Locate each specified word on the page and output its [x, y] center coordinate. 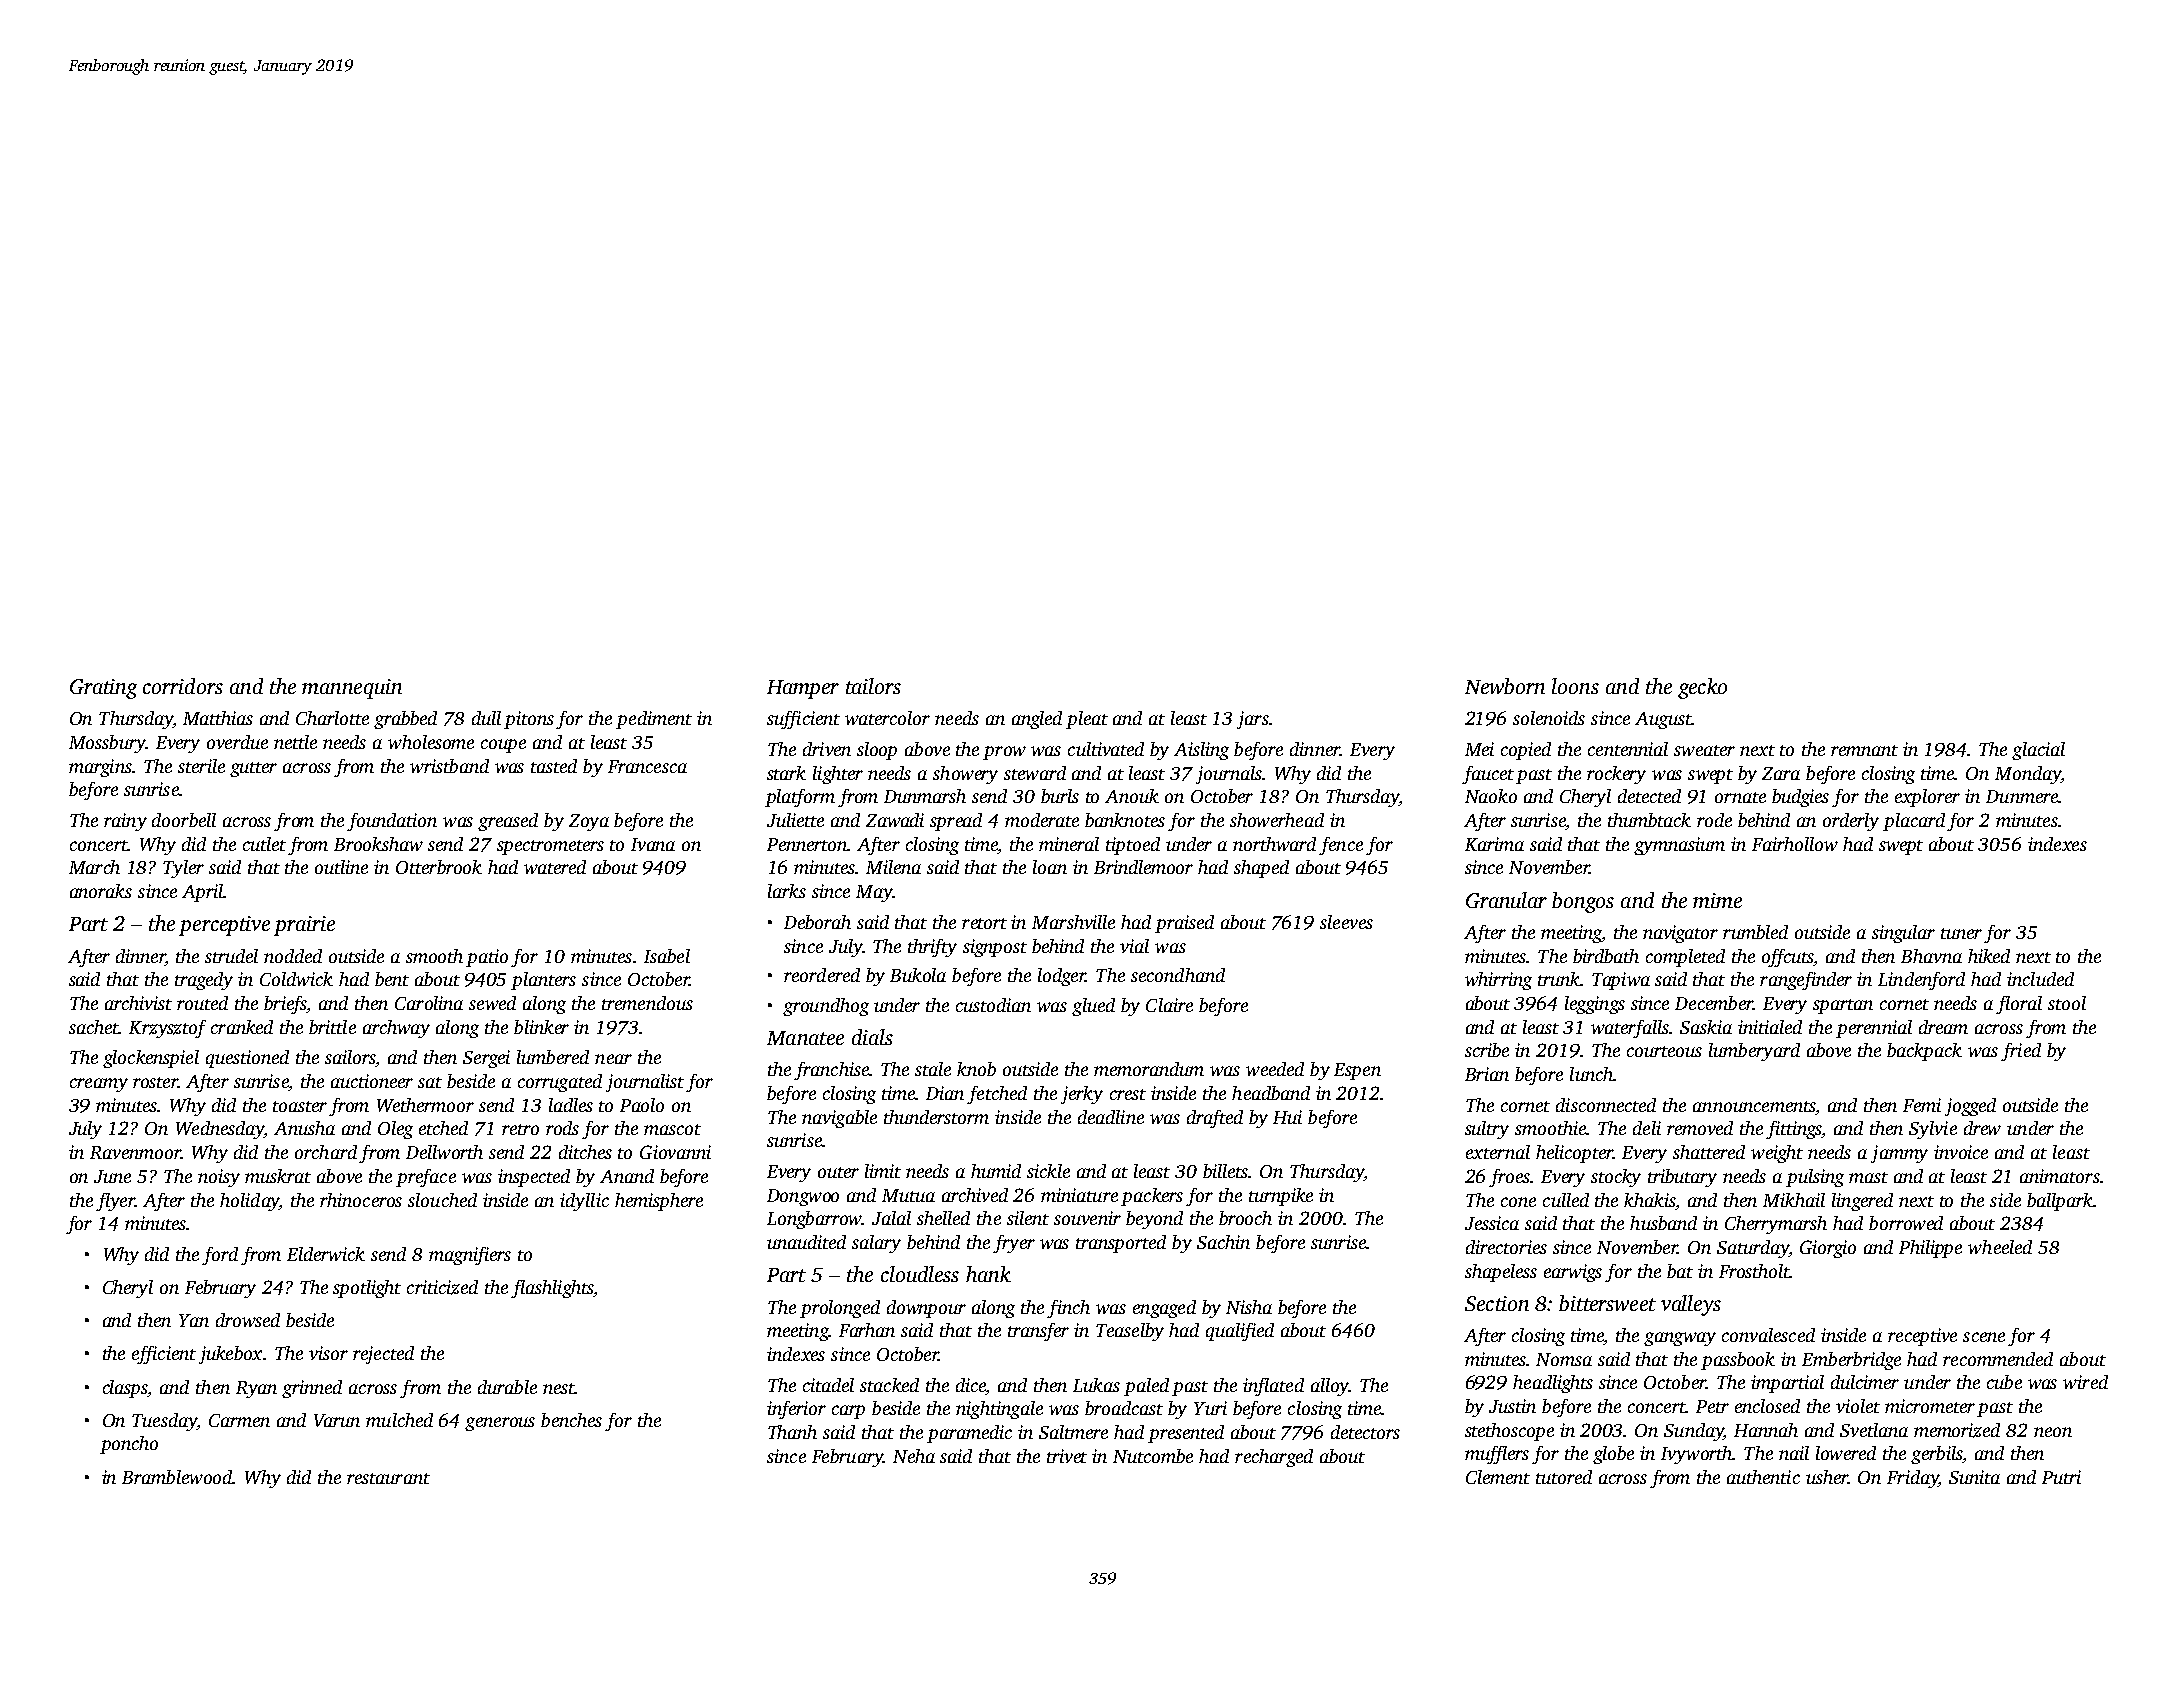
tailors [873, 686]
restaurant [388, 1478]
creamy [99, 1085]
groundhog [826, 1007]
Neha [914, 1456]
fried [2021, 1052]
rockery [1616, 775]
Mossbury [107, 744]
